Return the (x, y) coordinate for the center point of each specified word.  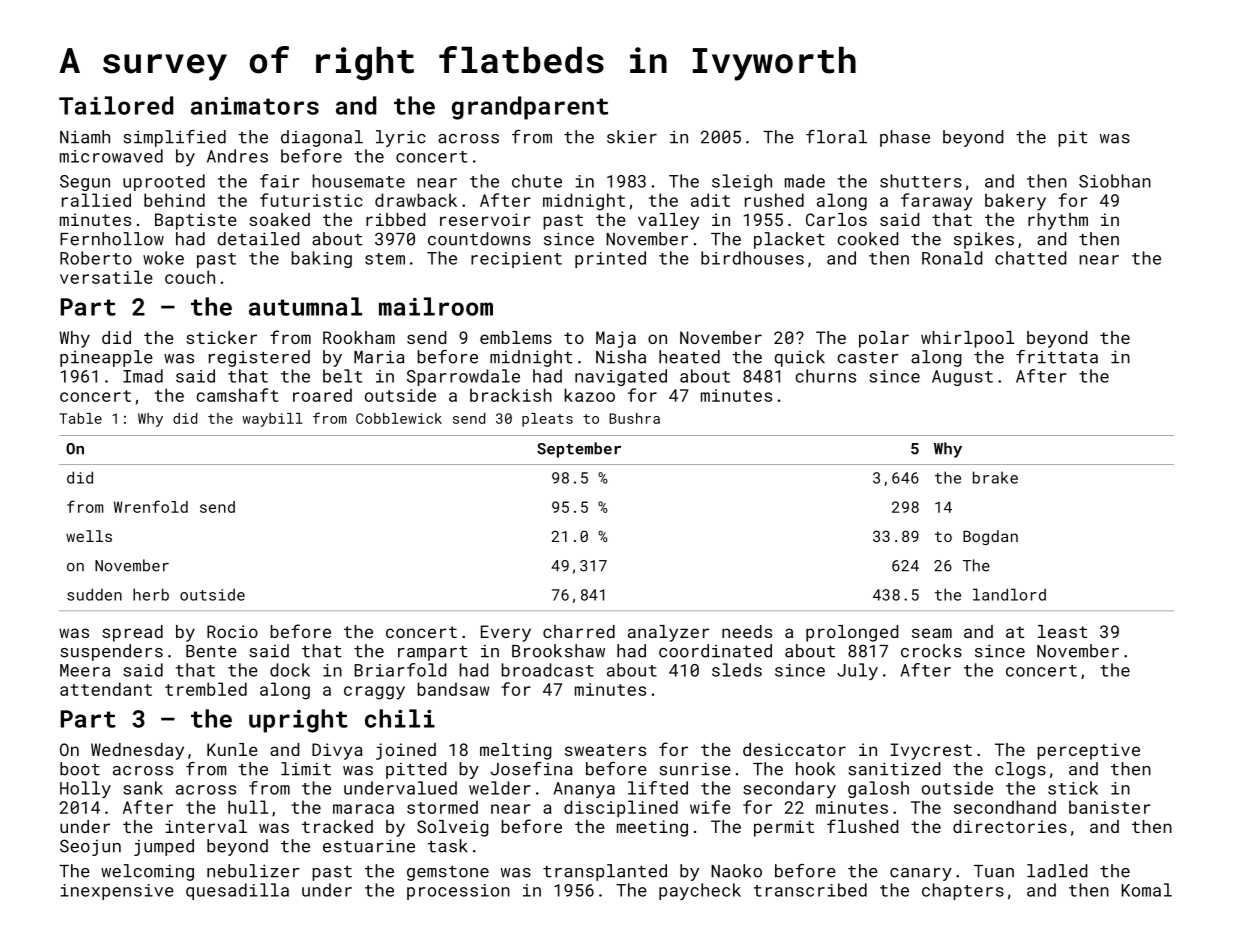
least (1062, 631)
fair (280, 181)
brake (995, 477)
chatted (1030, 258)
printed (610, 259)
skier (632, 137)
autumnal (305, 306)
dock (290, 670)
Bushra (634, 418)
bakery (1015, 202)
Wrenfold (151, 506)
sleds (737, 670)
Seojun (90, 847)
